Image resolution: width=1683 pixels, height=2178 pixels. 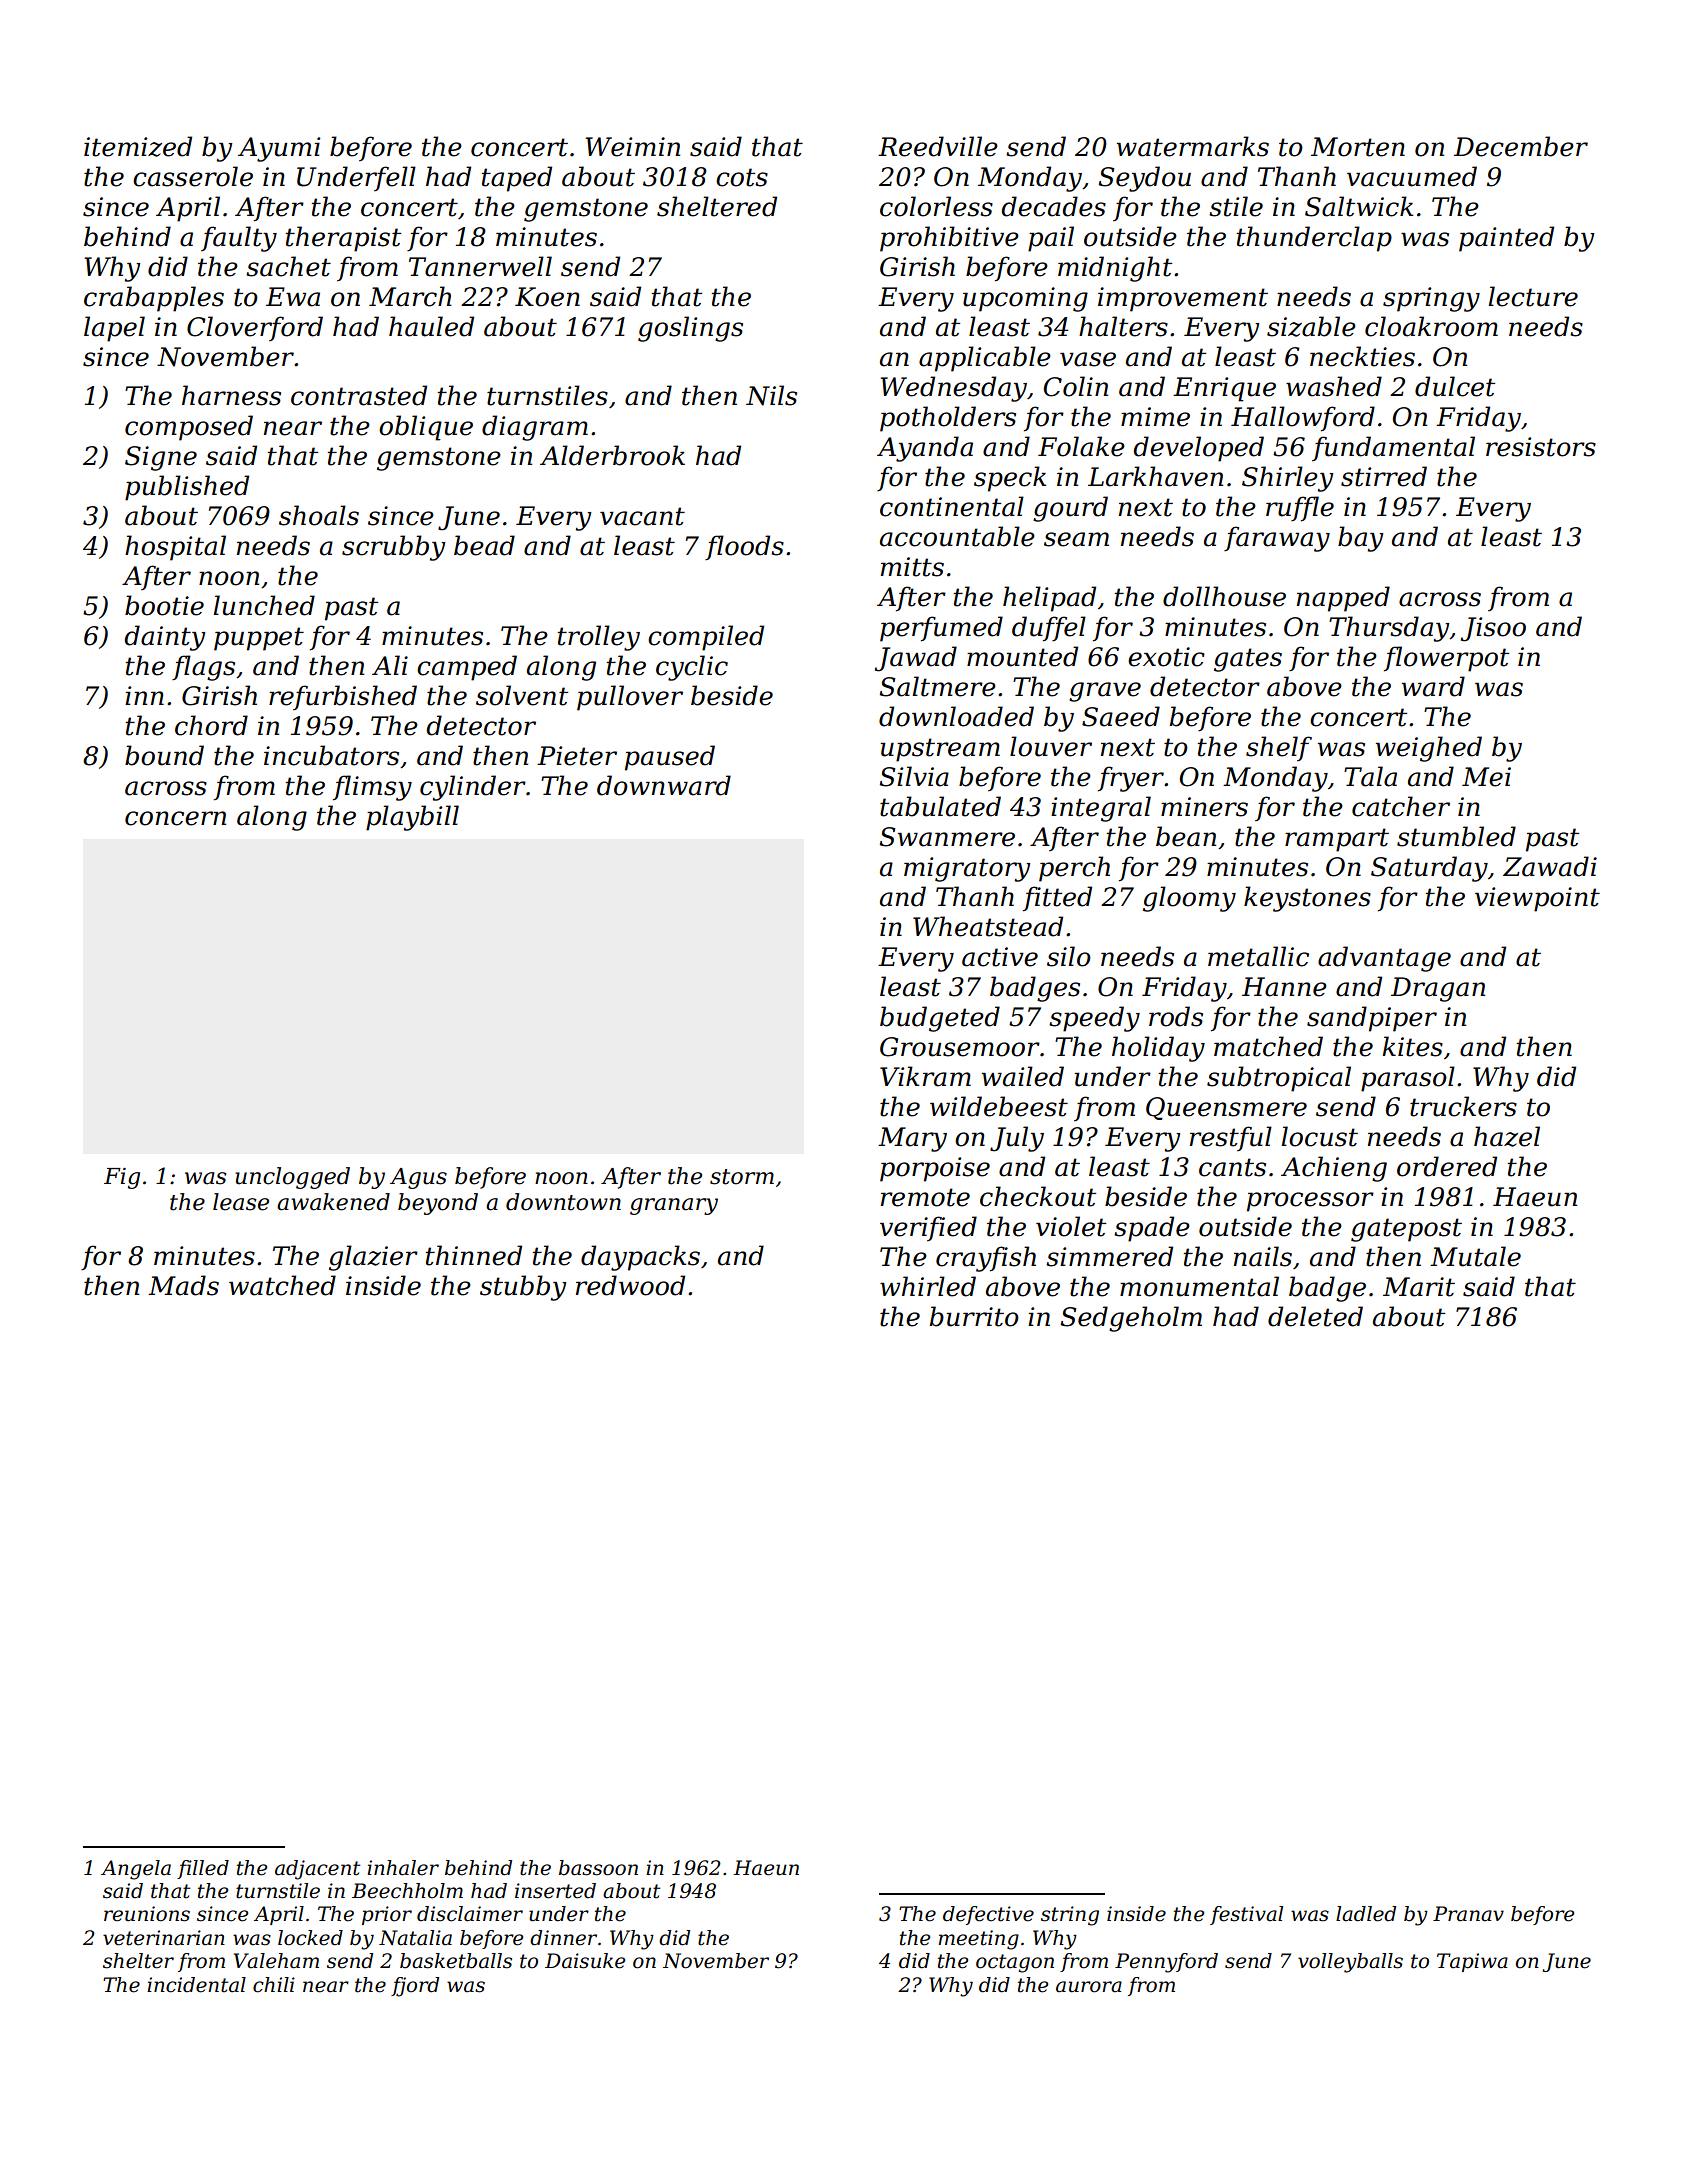 What do you see at coordinates (1315, 1316) in the page?
I see `deleted` at bounding box center [1315, 1316].
